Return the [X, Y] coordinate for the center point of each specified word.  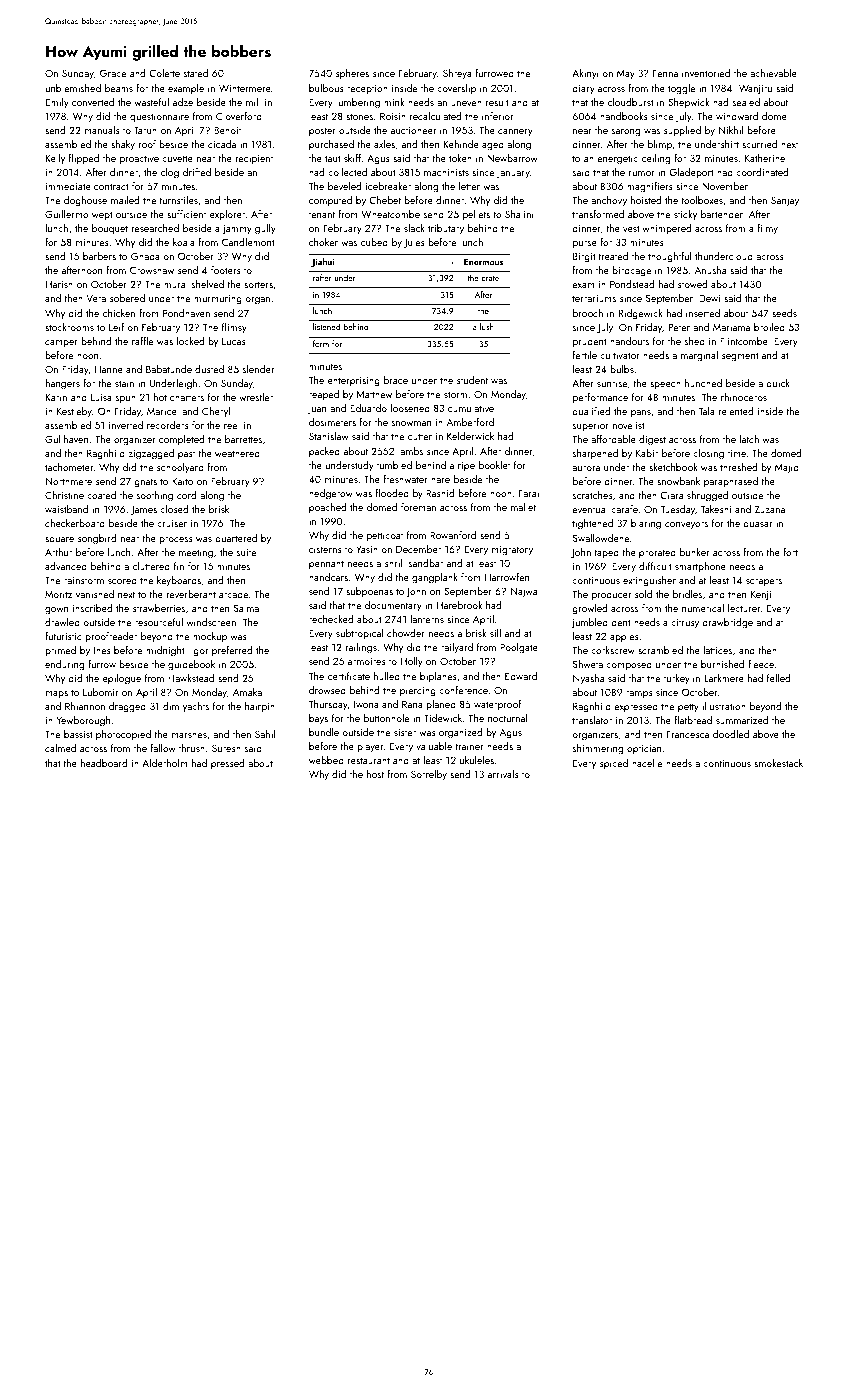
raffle [142, 341]
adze [183, 102]
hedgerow [331, 494]
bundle [324, 732]
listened [326, 326]
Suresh [226, 748]
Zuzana [770, 509]
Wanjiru [755, 89]
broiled [769, 327]
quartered [236, 539]
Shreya [457, 74]
